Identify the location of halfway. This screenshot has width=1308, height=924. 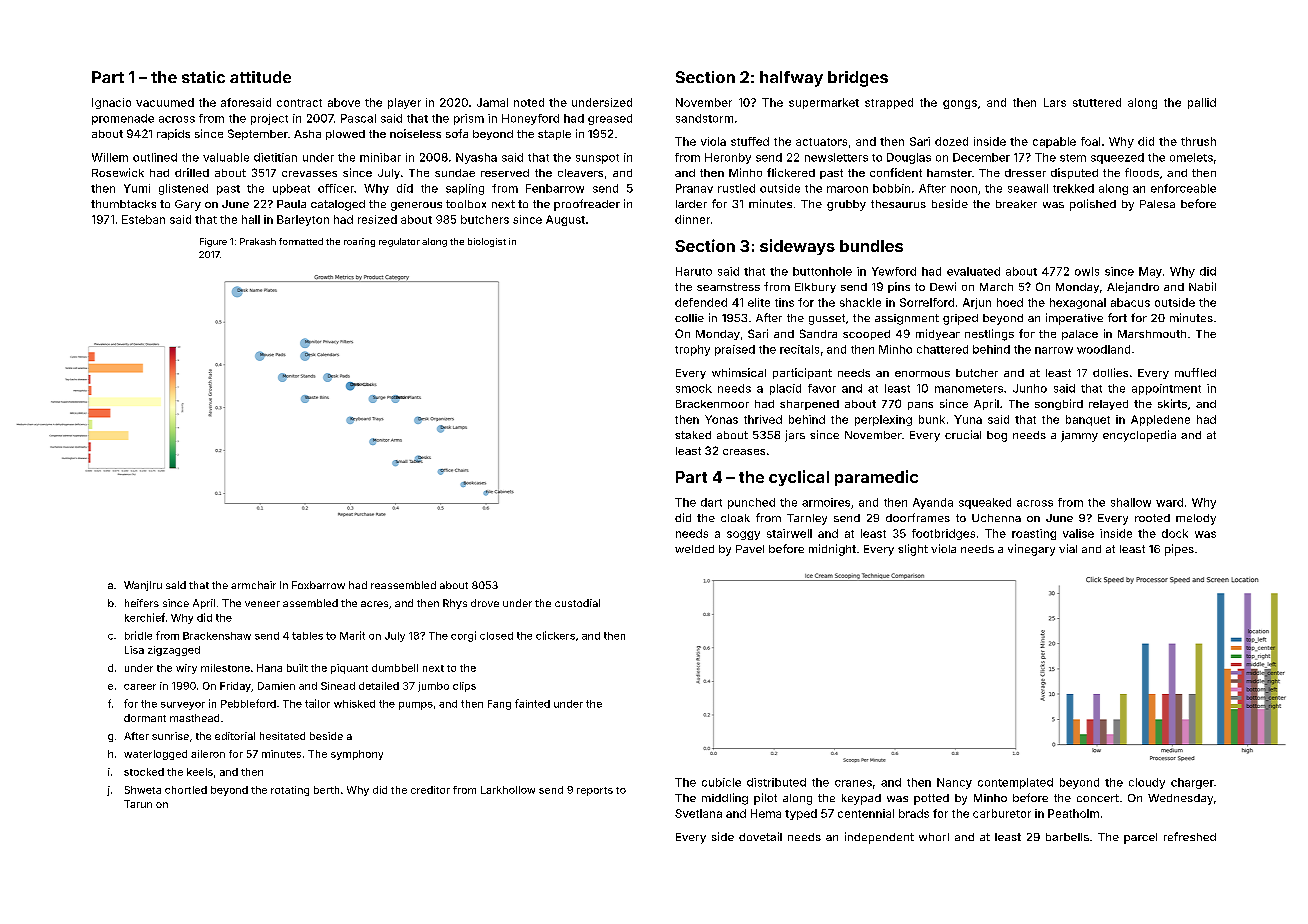
(791, 79).
